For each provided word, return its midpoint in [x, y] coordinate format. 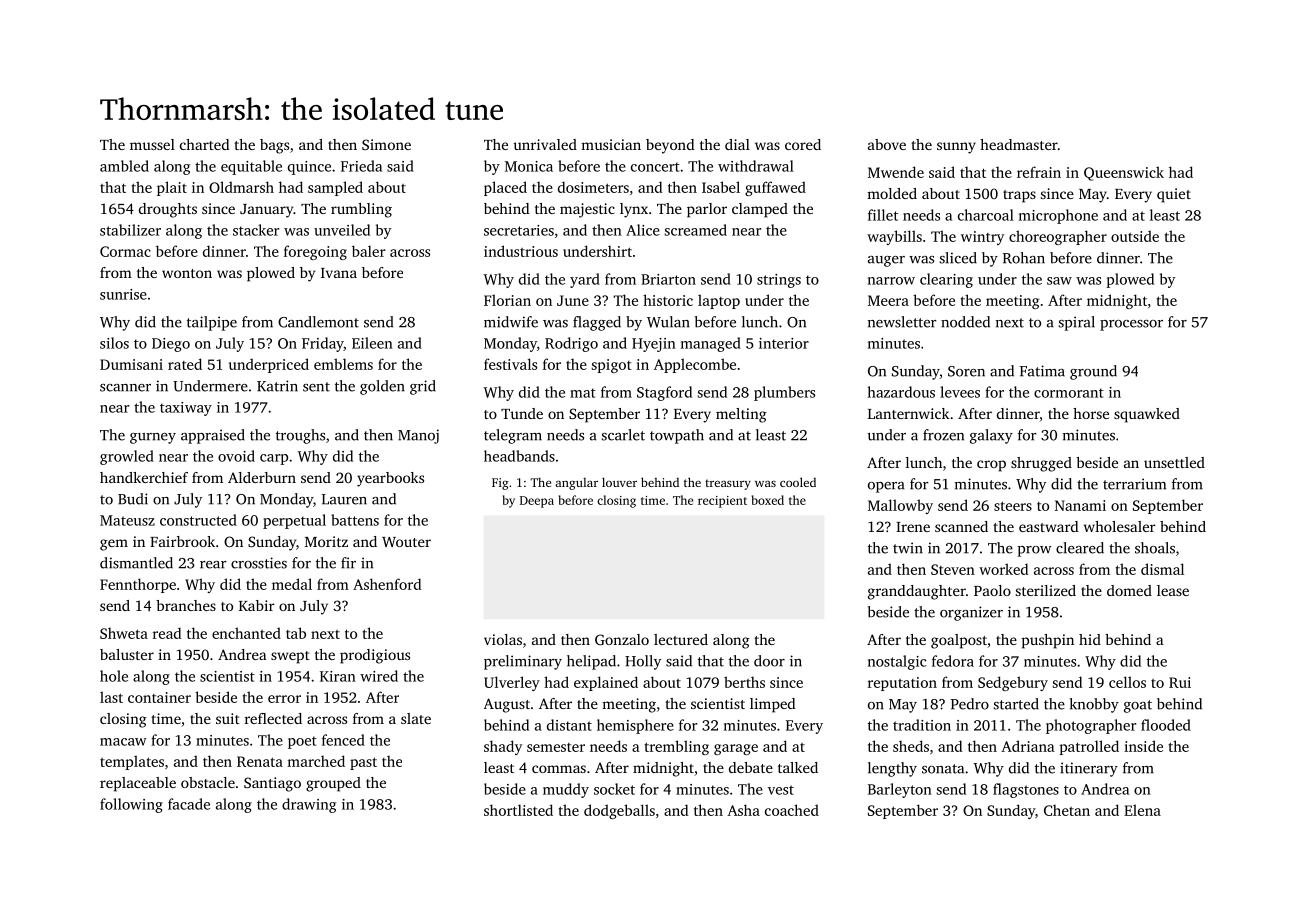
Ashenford [387, 584]
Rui [1180, 682]
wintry [982, 238]
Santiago [272, 784]
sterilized [1046, 590]
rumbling [361, 210]
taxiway [186, 409]
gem [114, 545]
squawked [1147, 415]
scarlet [623, 435]
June [573, 300]
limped [772, 705]
